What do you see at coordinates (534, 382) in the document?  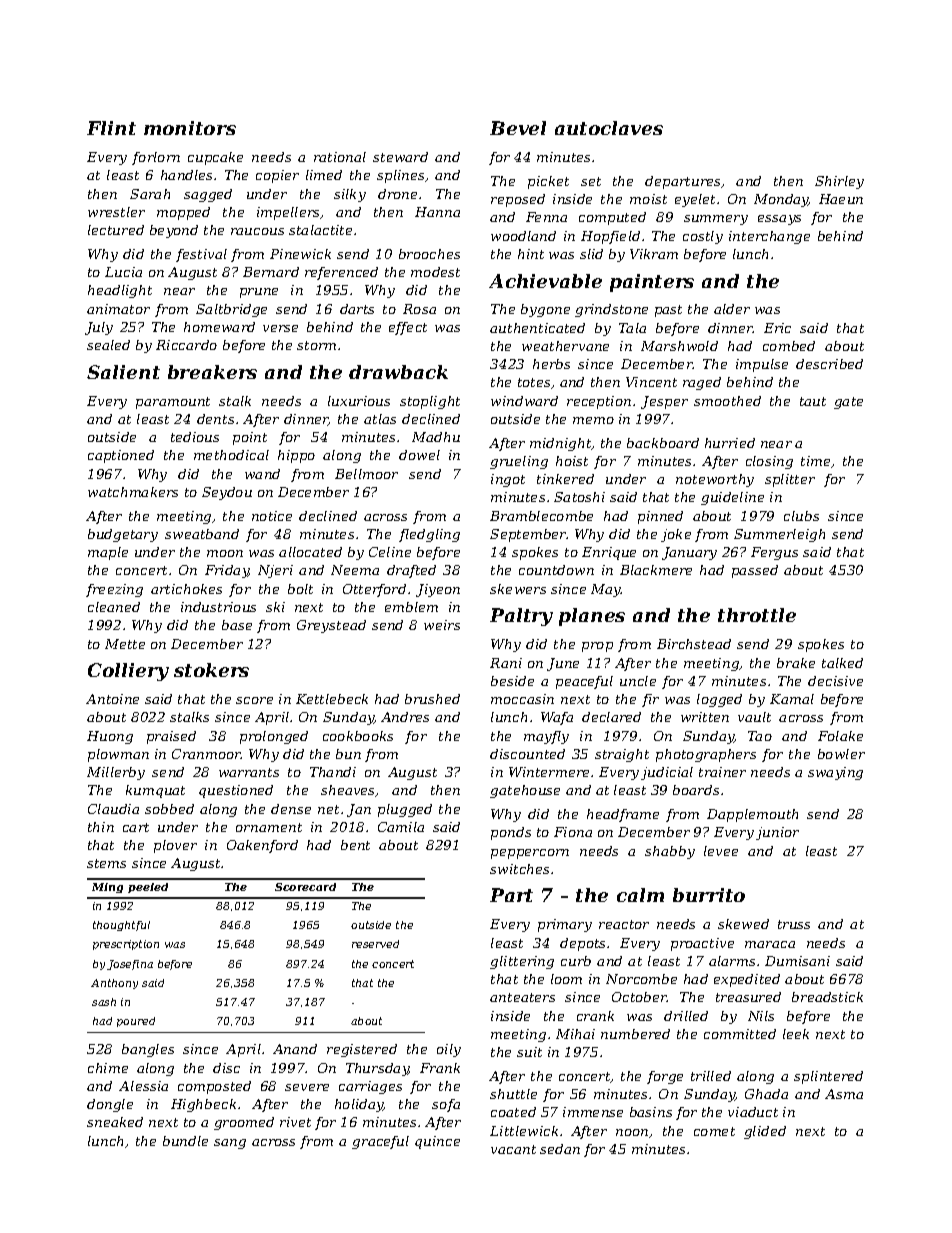 I see `totes` at bounding box center [534, 382].
